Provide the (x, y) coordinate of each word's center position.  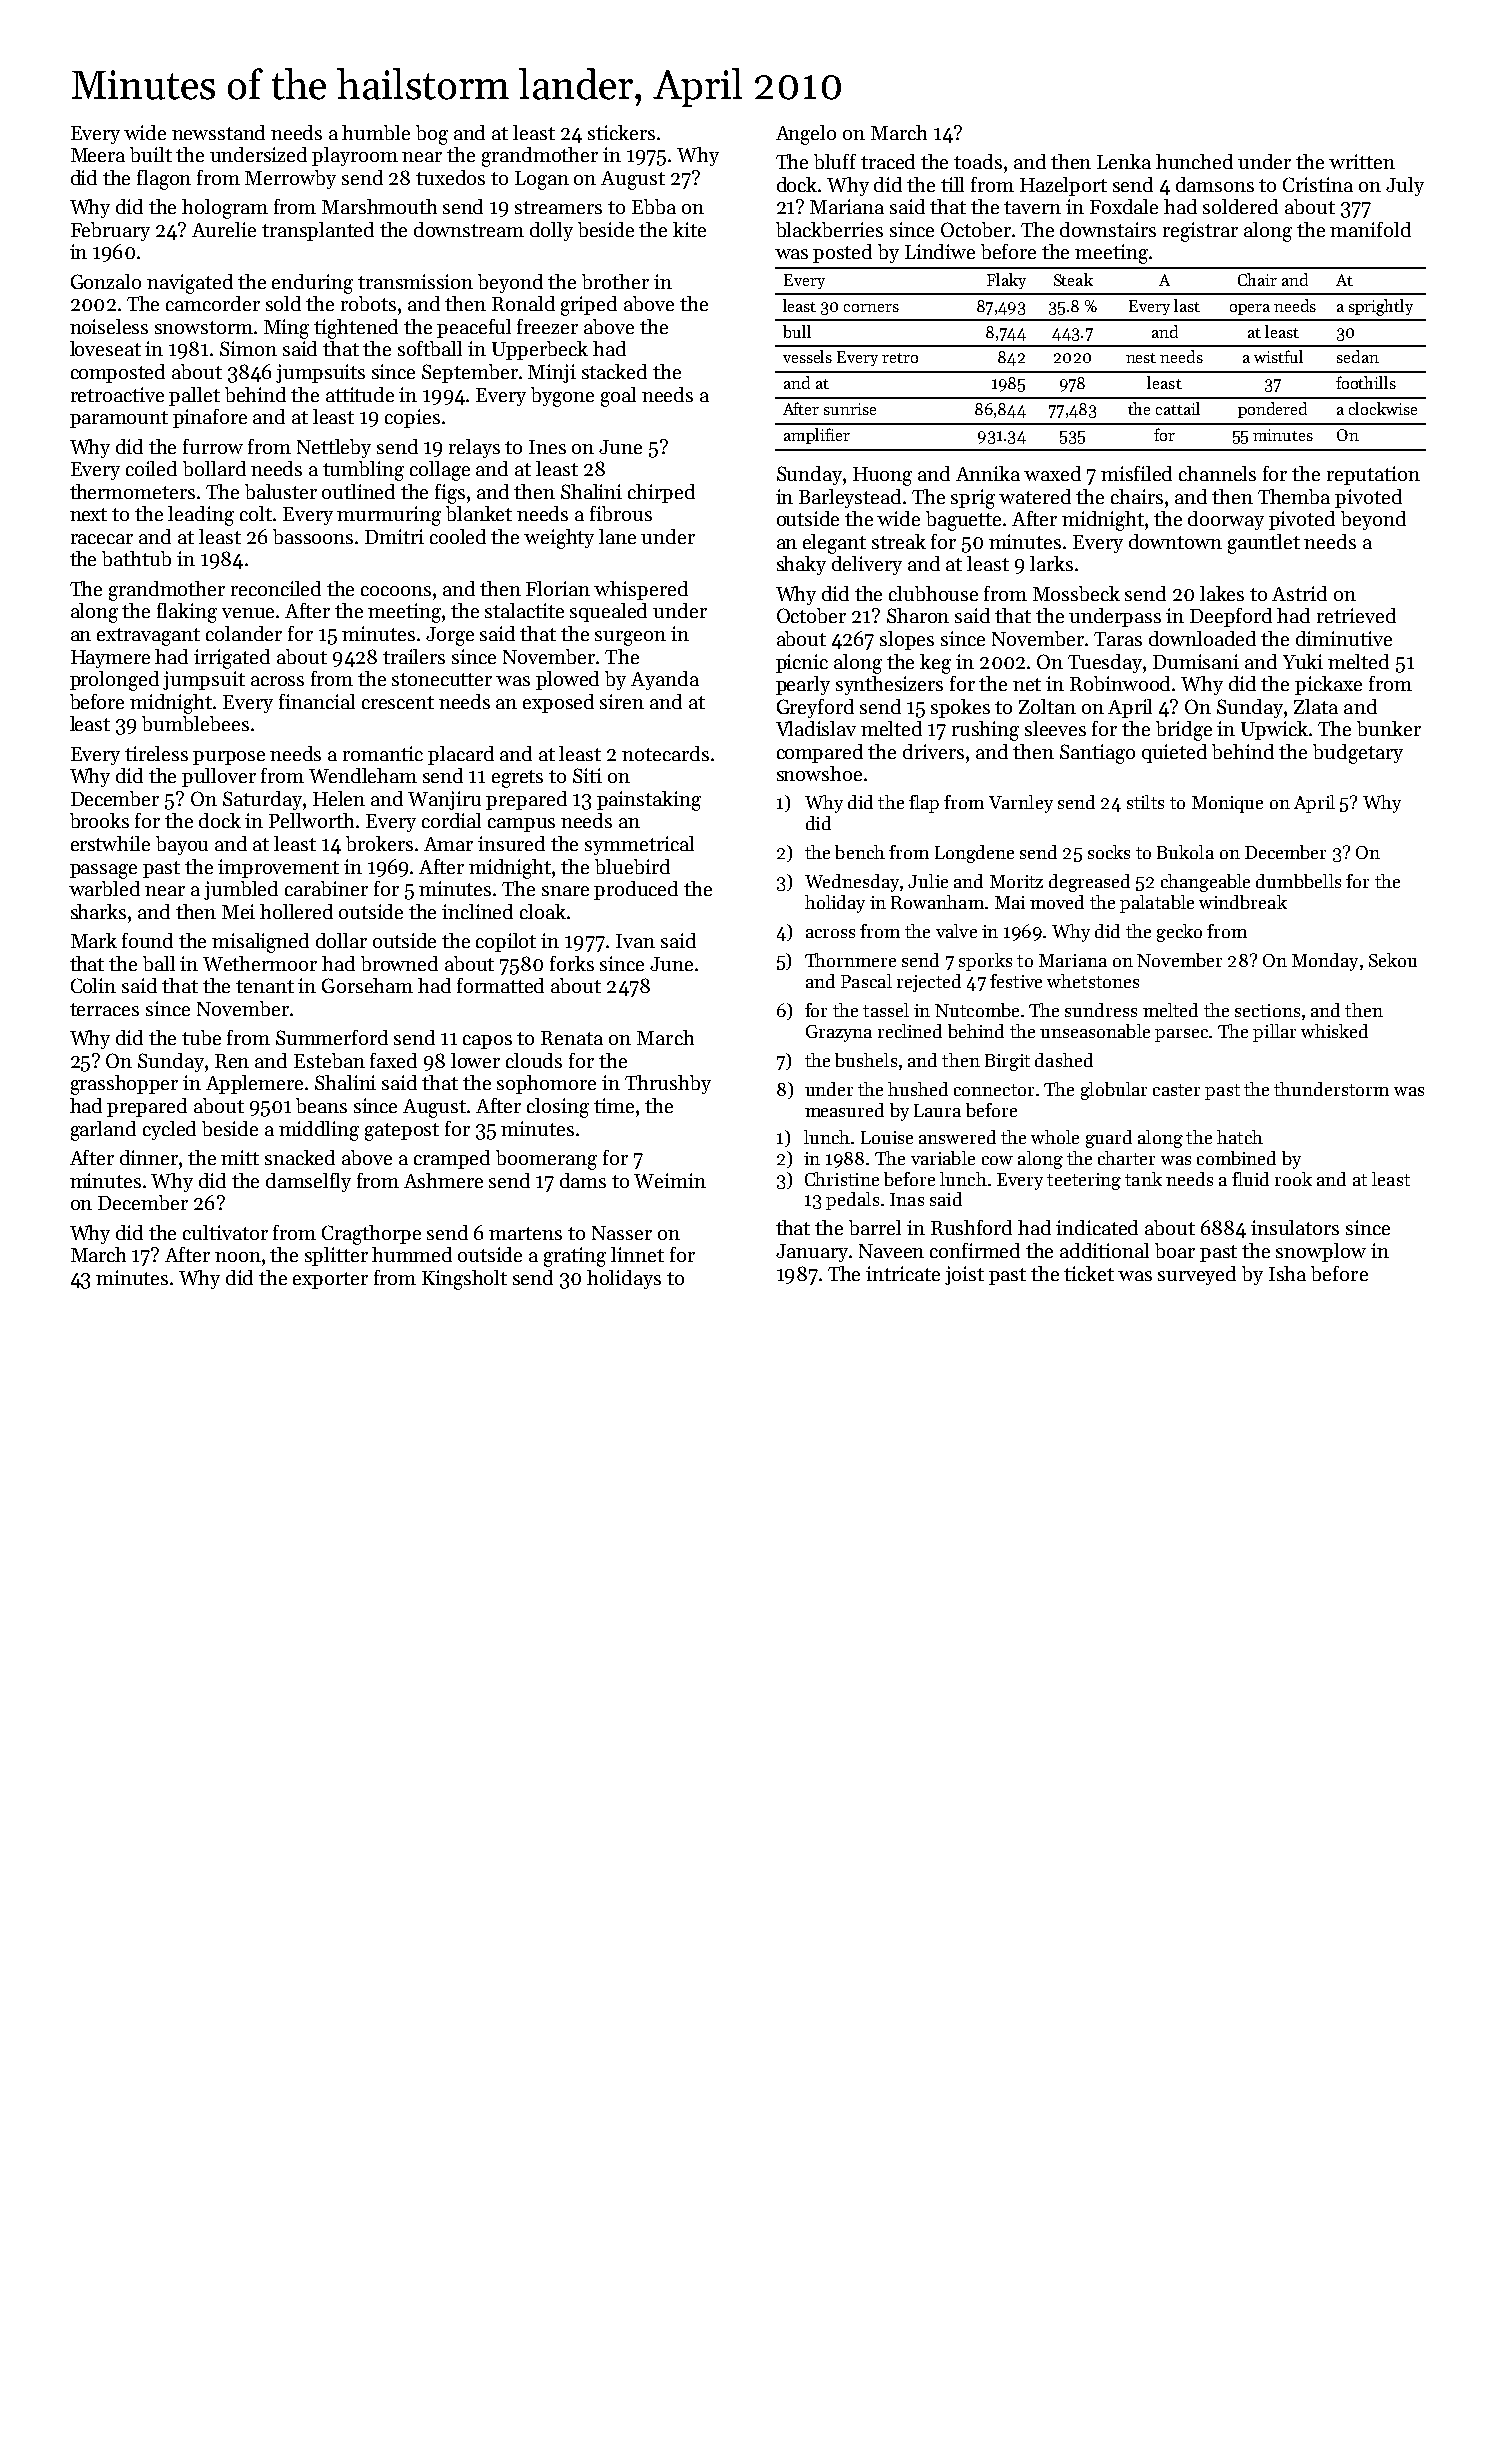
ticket (1089, 1273)
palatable (1157, 904)
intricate (903, 1273)
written (1362, 161)
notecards (665, 753)
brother (615, 281)
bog (432, 135)
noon (238, 1257)
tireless (156, 753)
